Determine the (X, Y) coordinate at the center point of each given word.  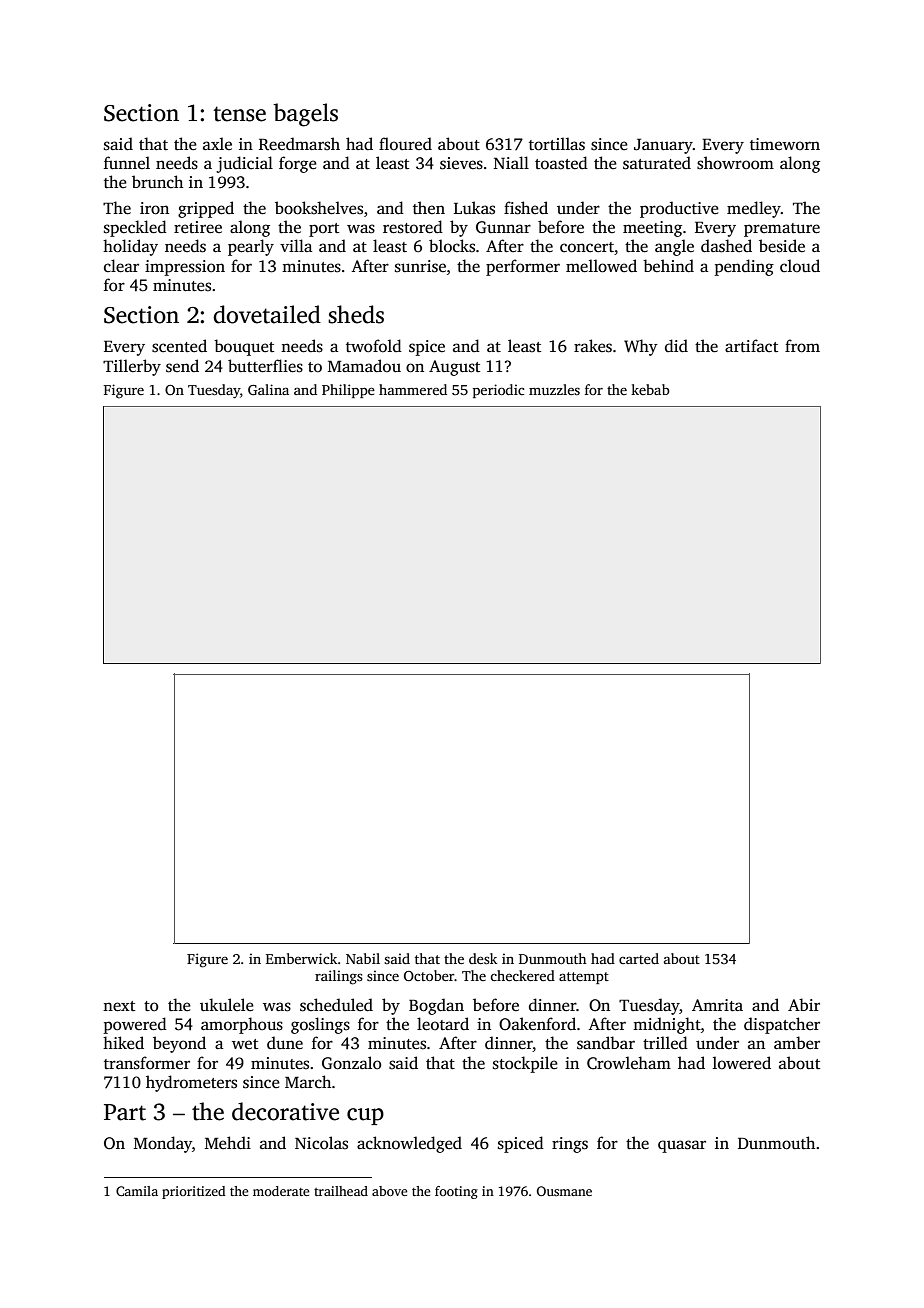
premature (782, 230)
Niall (511, 162)
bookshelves (319, 208)
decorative (285, 1111)
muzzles (554, 389)
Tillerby (132, 367)
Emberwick (302, 958)
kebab (650, 389)
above (390, 1191)
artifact (751, 345)
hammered (413, 389)
